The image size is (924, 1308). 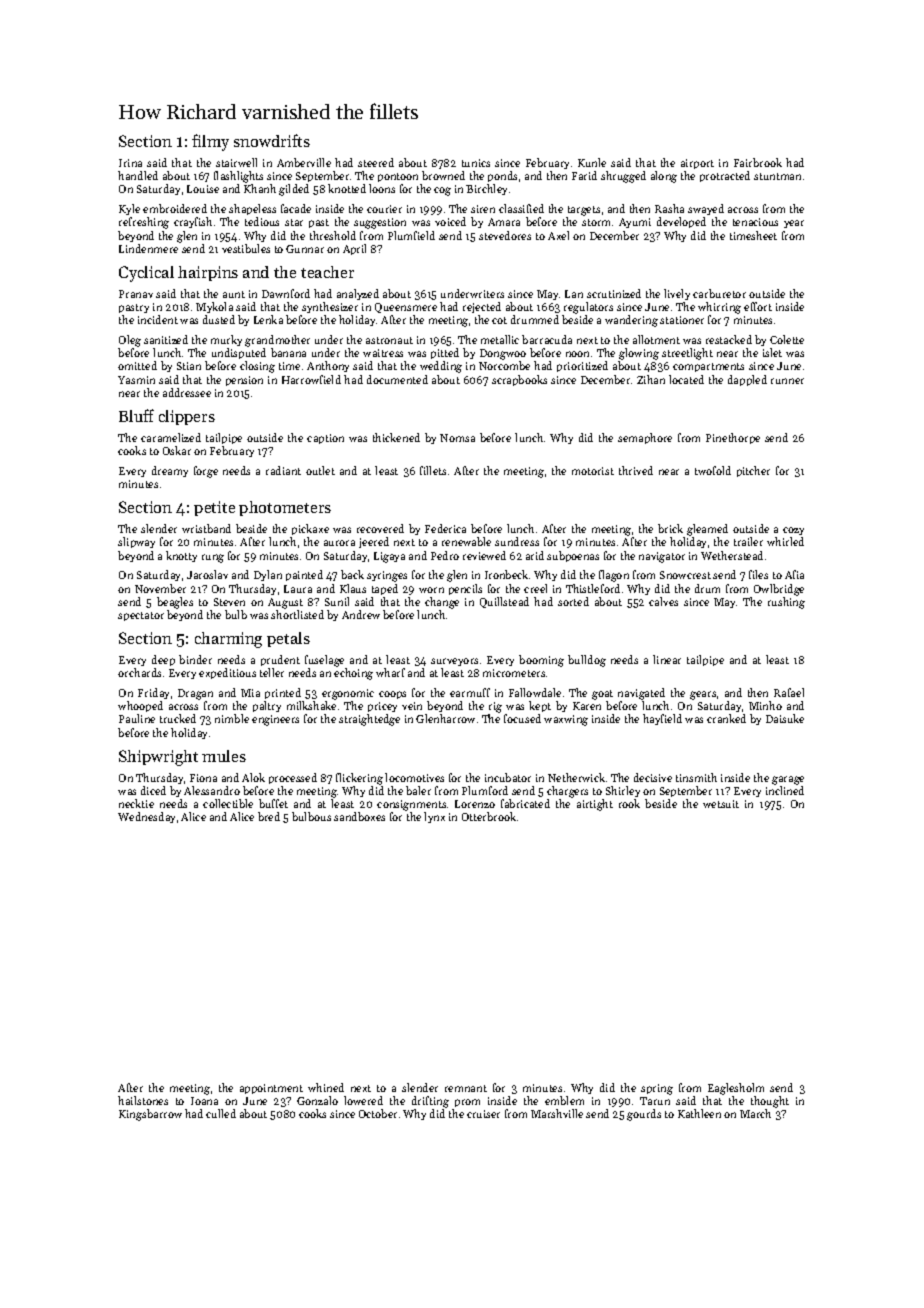 I want to click on knotty, so click(x=181, y=556).
